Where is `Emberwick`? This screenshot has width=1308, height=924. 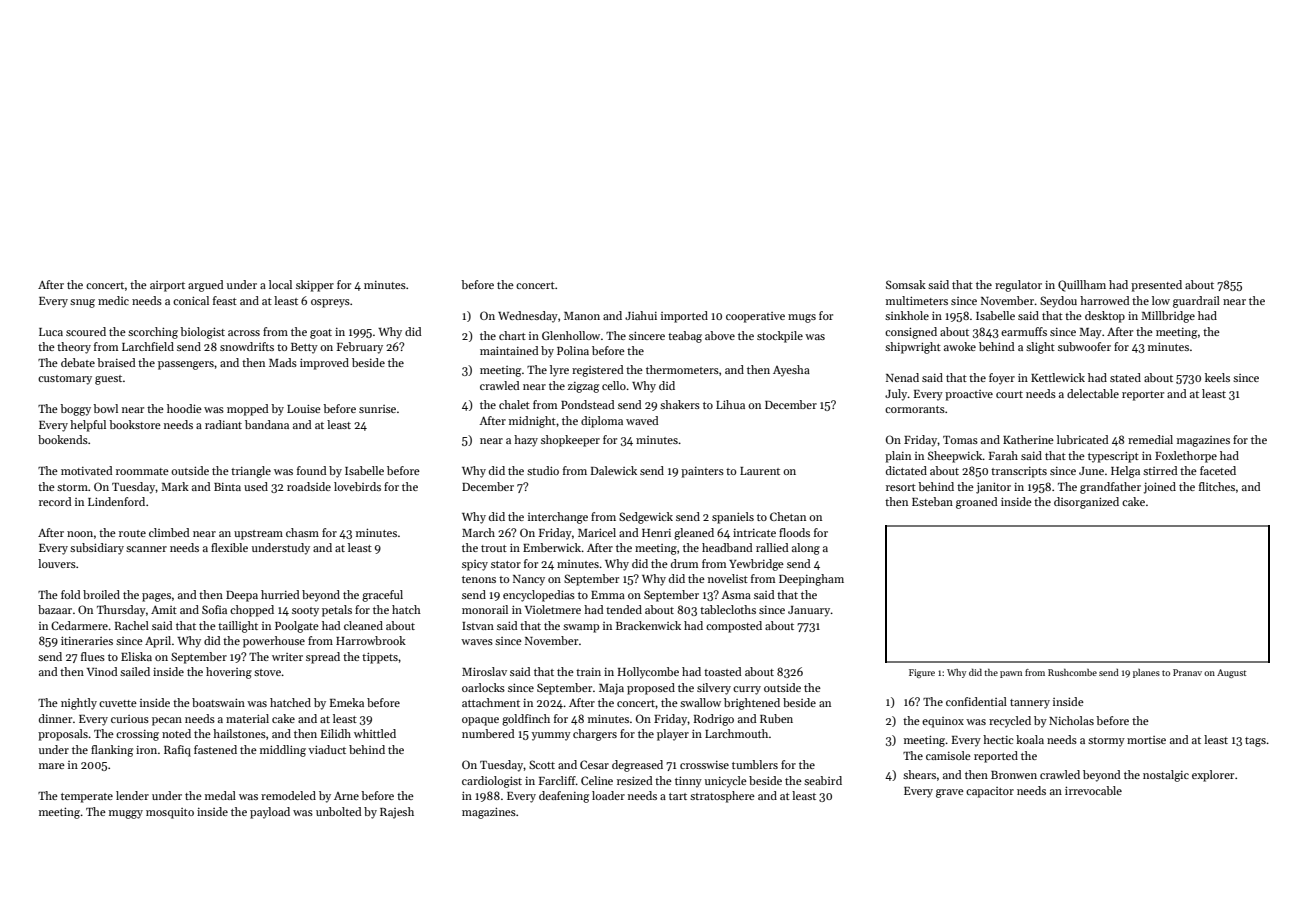
Emberwick is located at coordinates (552, 547).
